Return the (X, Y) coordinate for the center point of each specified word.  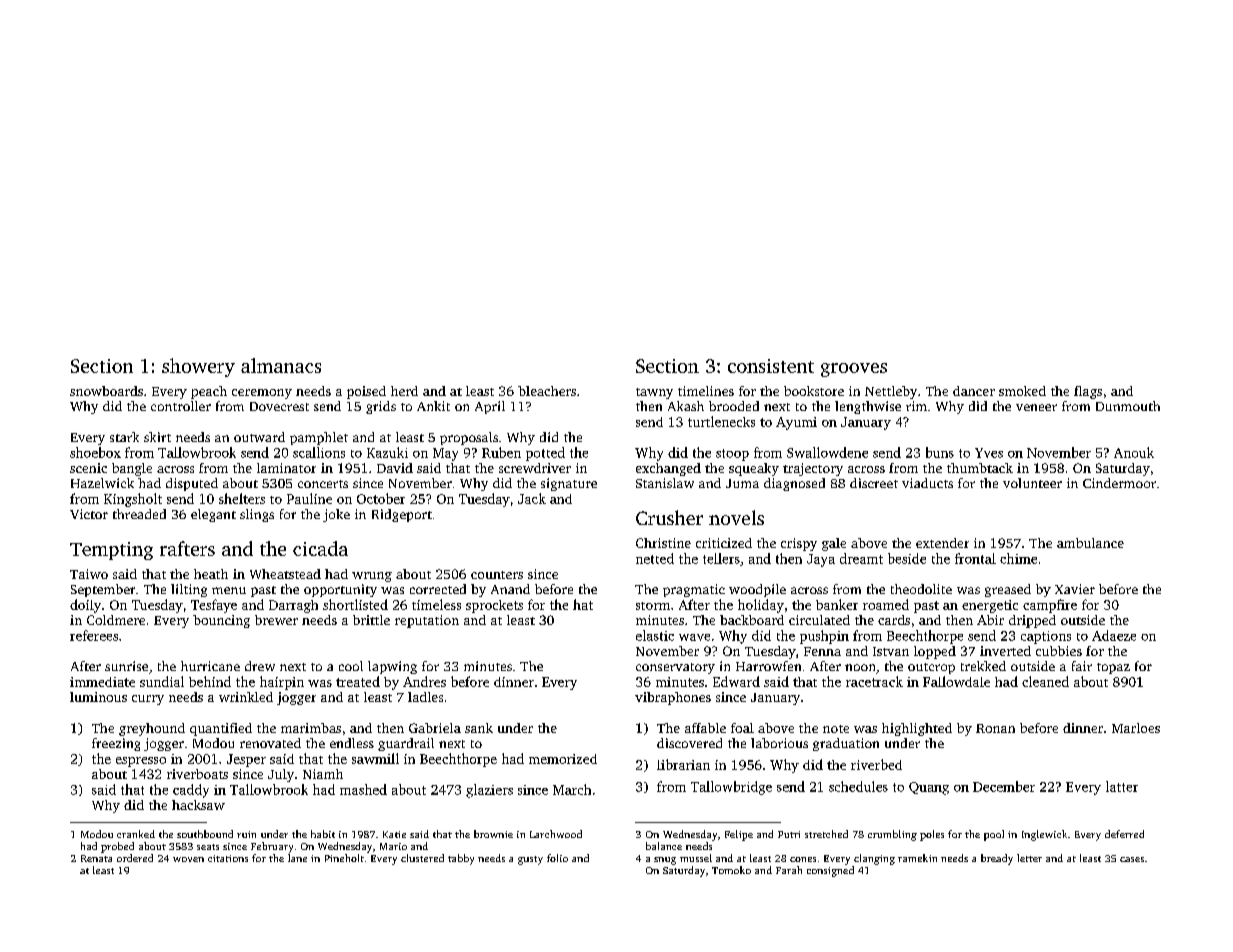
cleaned (1045, 681)
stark (124, 437)
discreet (874, 483)
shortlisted (355, 604)
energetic (990, 606)
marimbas (311, 728)
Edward (736, 681)
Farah (789, 870)
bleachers (547, 391)
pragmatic (694, 590)
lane (297, 858)
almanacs (281, 365)
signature (569, 484)
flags (1088, 392)
